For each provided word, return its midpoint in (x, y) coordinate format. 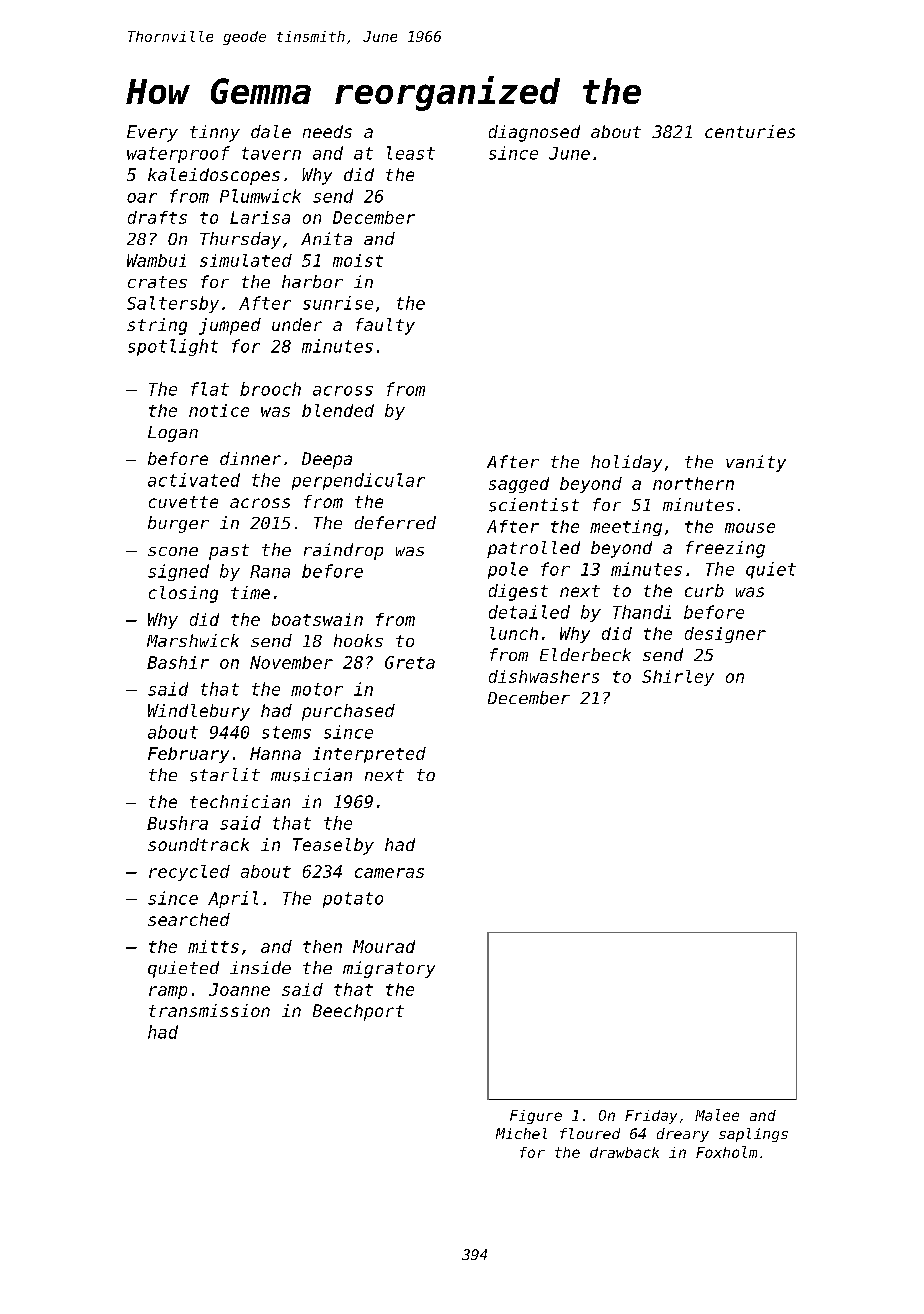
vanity (756, 463)
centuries (750, 131)
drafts (157, 217)
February (188, 755)
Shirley (678, 678)
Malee (717, 1115)
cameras (389, 873)
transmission (209, 1010)
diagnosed (534, 133)
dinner (250, 458)
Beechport (358, 1012)
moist (358, 260)
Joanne (239, 989)
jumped (230, 326)
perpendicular (358, 481)
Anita (326, 238)
